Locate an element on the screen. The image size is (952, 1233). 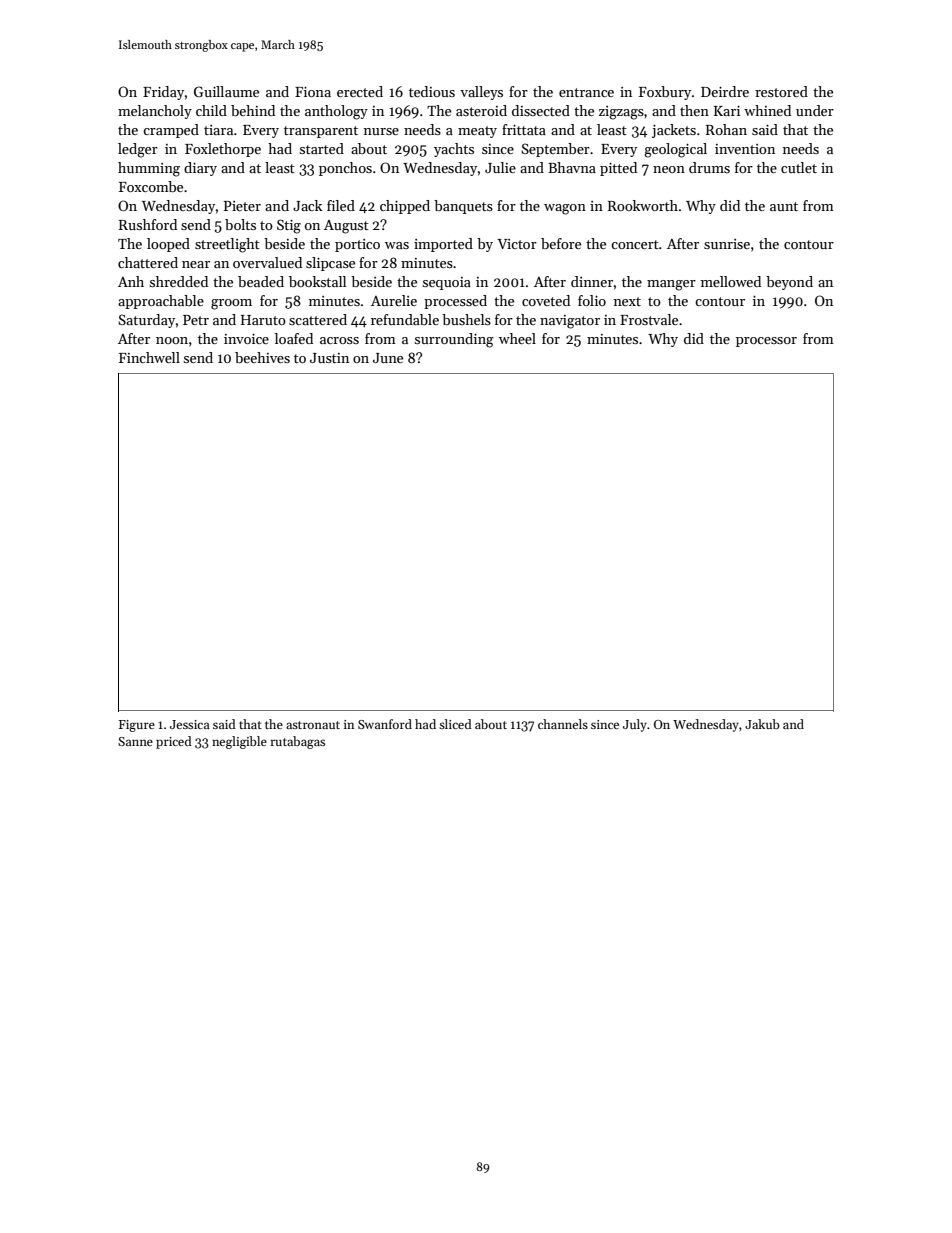
June is located at coordinates (388, 358).
